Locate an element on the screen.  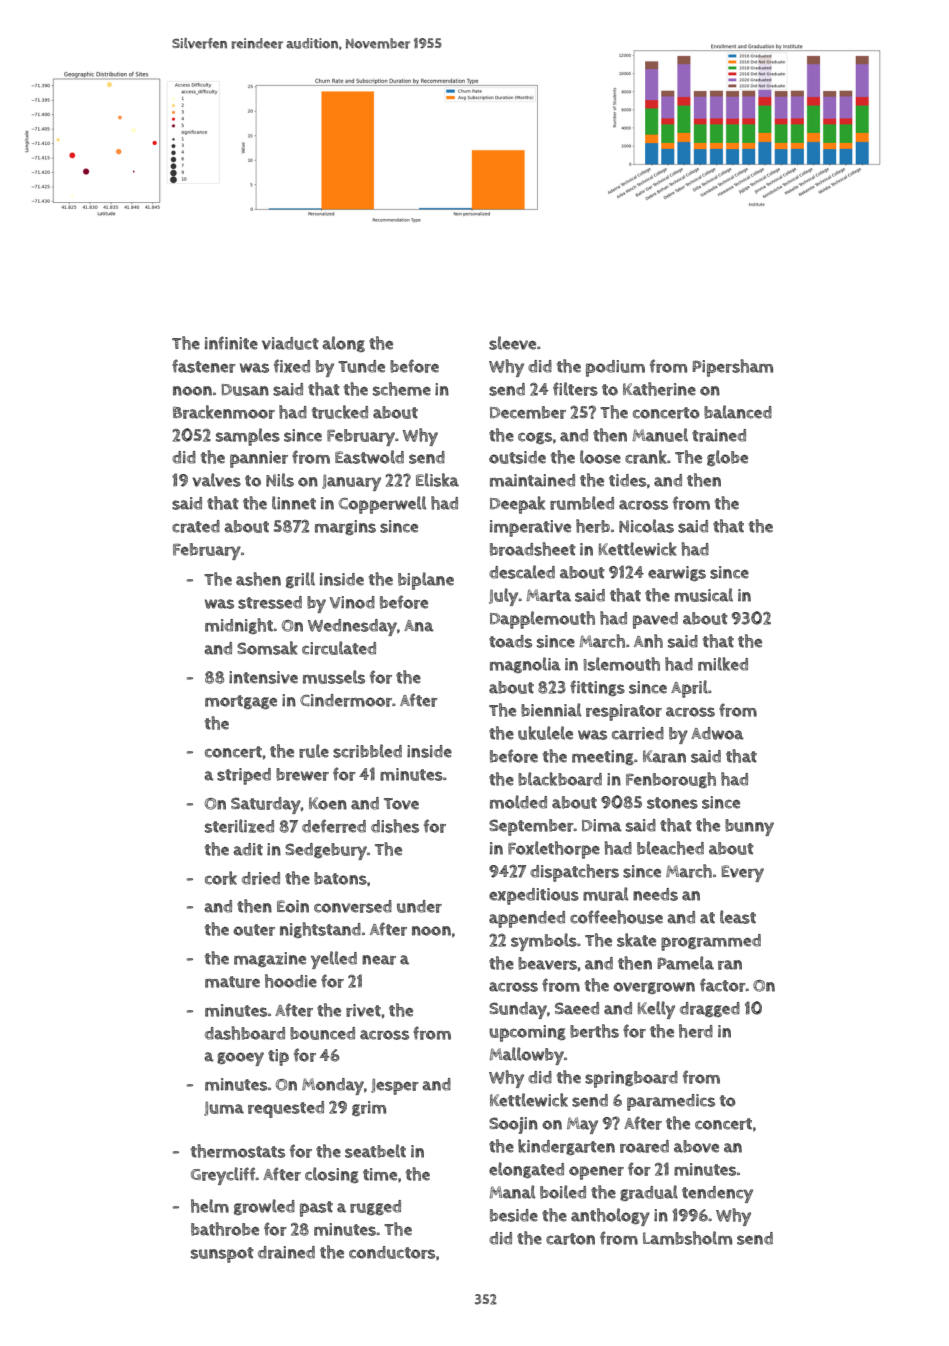
needs is located at coordinates (655, 894).
